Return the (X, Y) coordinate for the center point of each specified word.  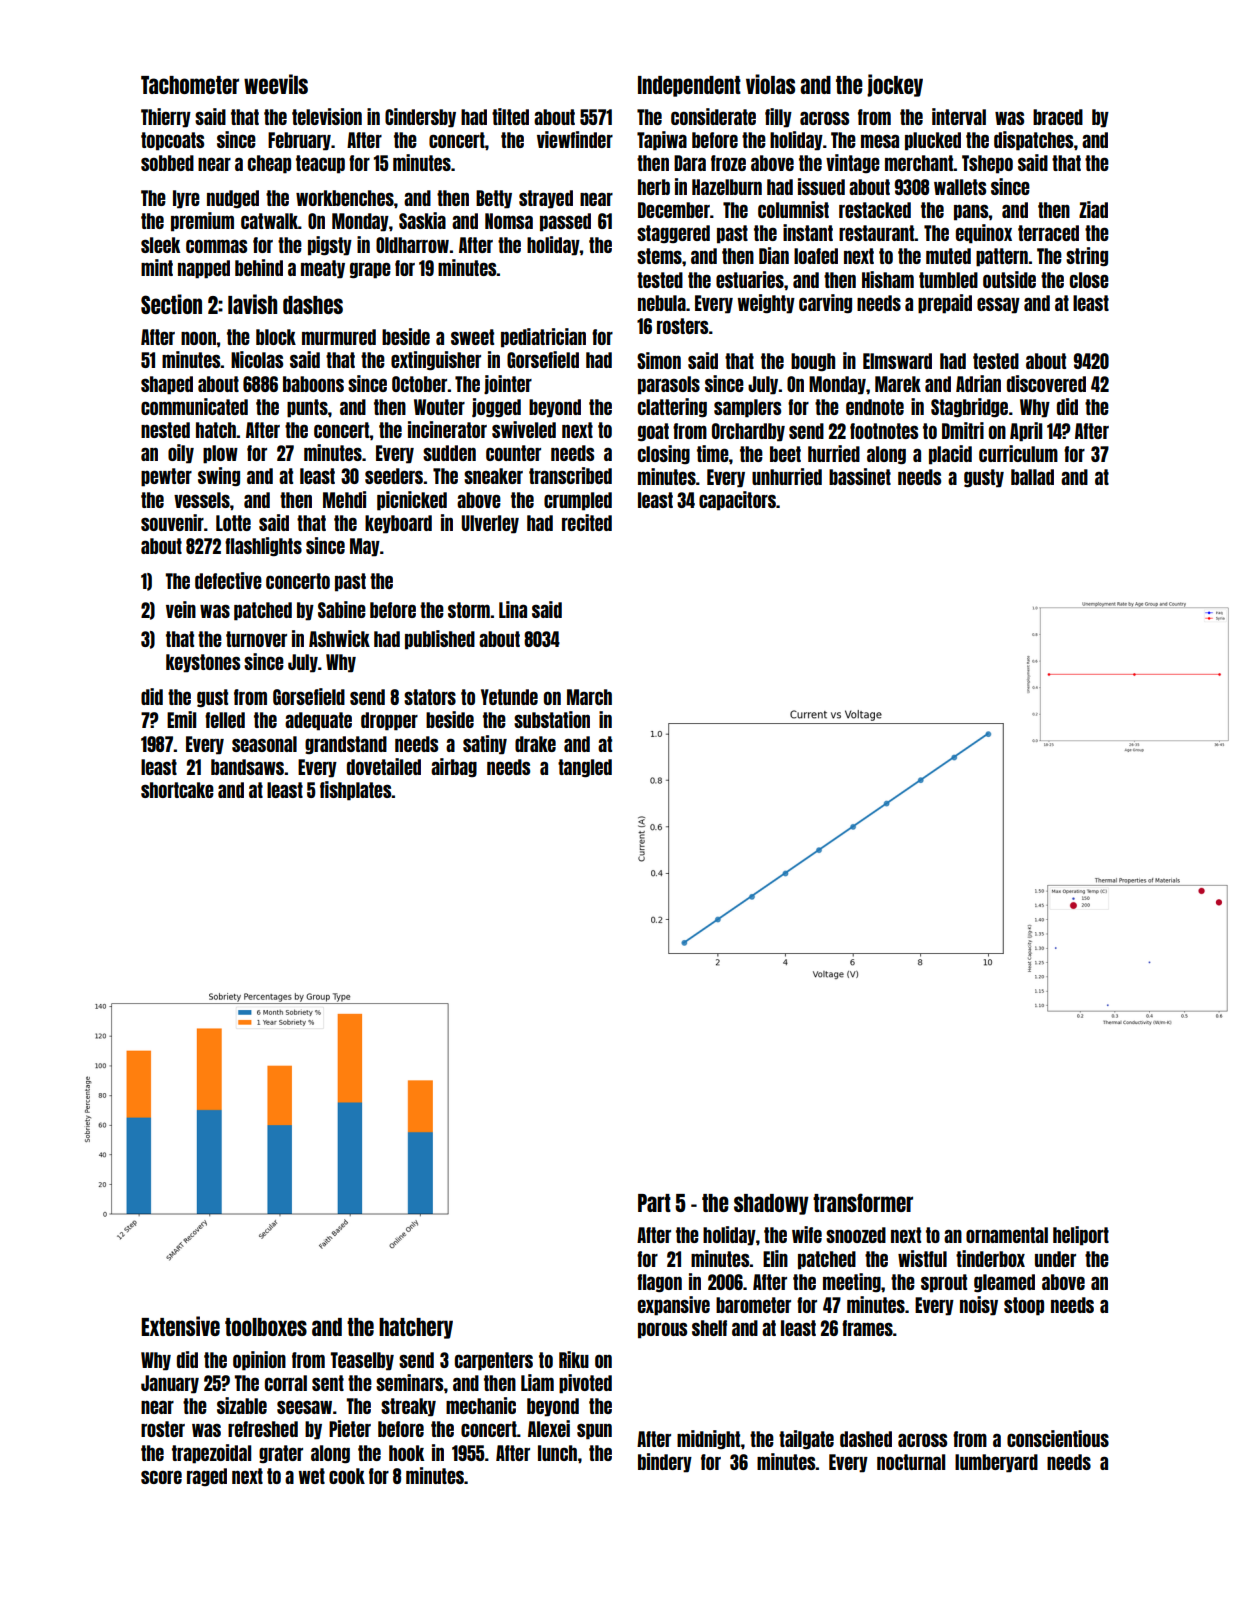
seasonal (264, 744)
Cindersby (420, 118)
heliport (1081, 1236)
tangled (585, 768)
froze (728, 163)
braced (1058, 117)
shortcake (177, 790)
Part (654, 1203)
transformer (863, 1202)
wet (311, 1476)
